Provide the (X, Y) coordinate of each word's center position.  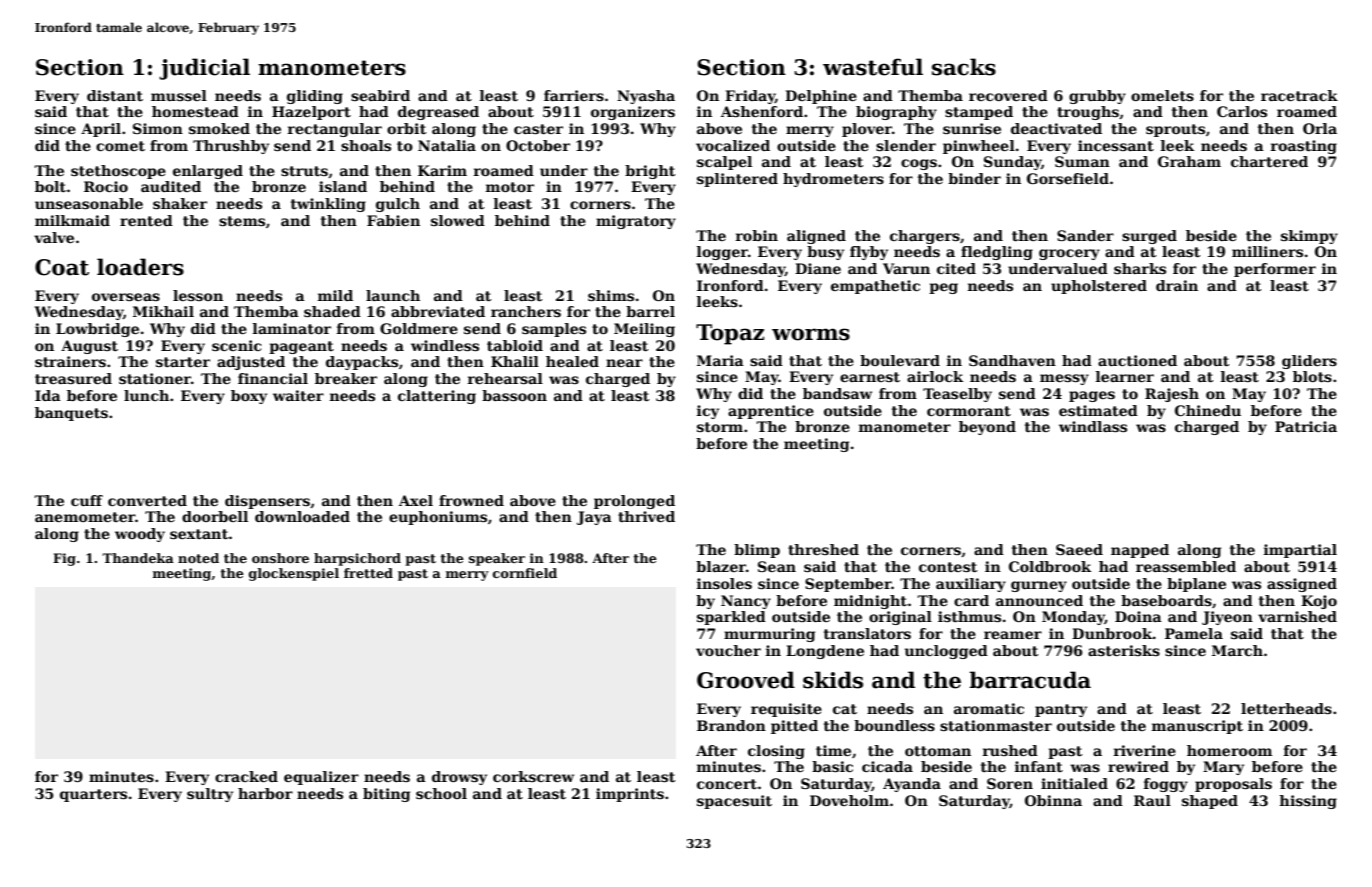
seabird (380, 95)
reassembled (1186, 566)
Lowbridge (97, 330)
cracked (246, 776)
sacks (964, 67)
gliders (1309, 362)
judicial (204, 69)
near (624, 363)
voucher (728, 650)
